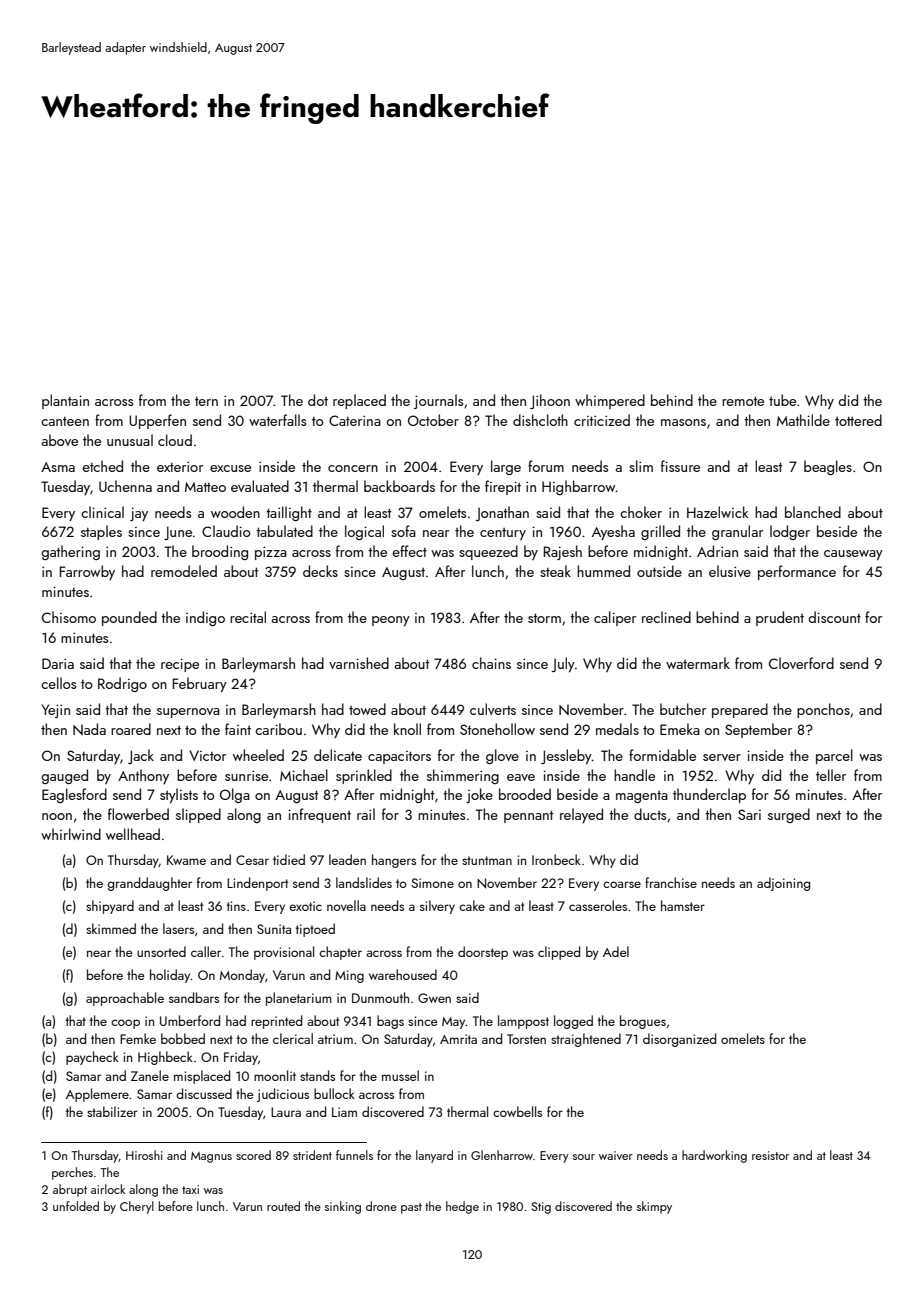  I want to click on unfolded, so click(76, 1206).
